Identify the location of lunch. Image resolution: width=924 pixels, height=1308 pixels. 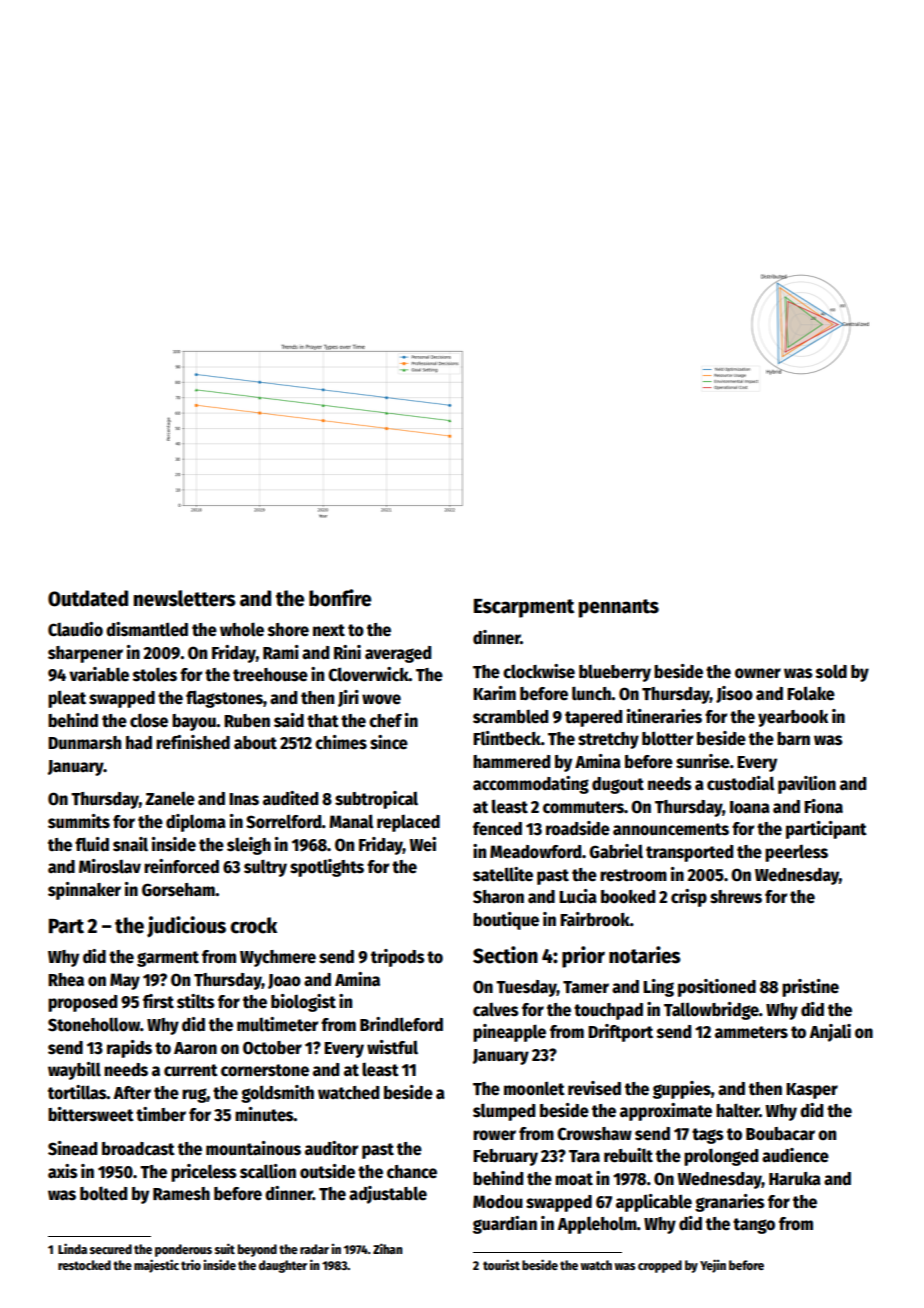
(591, 693).
